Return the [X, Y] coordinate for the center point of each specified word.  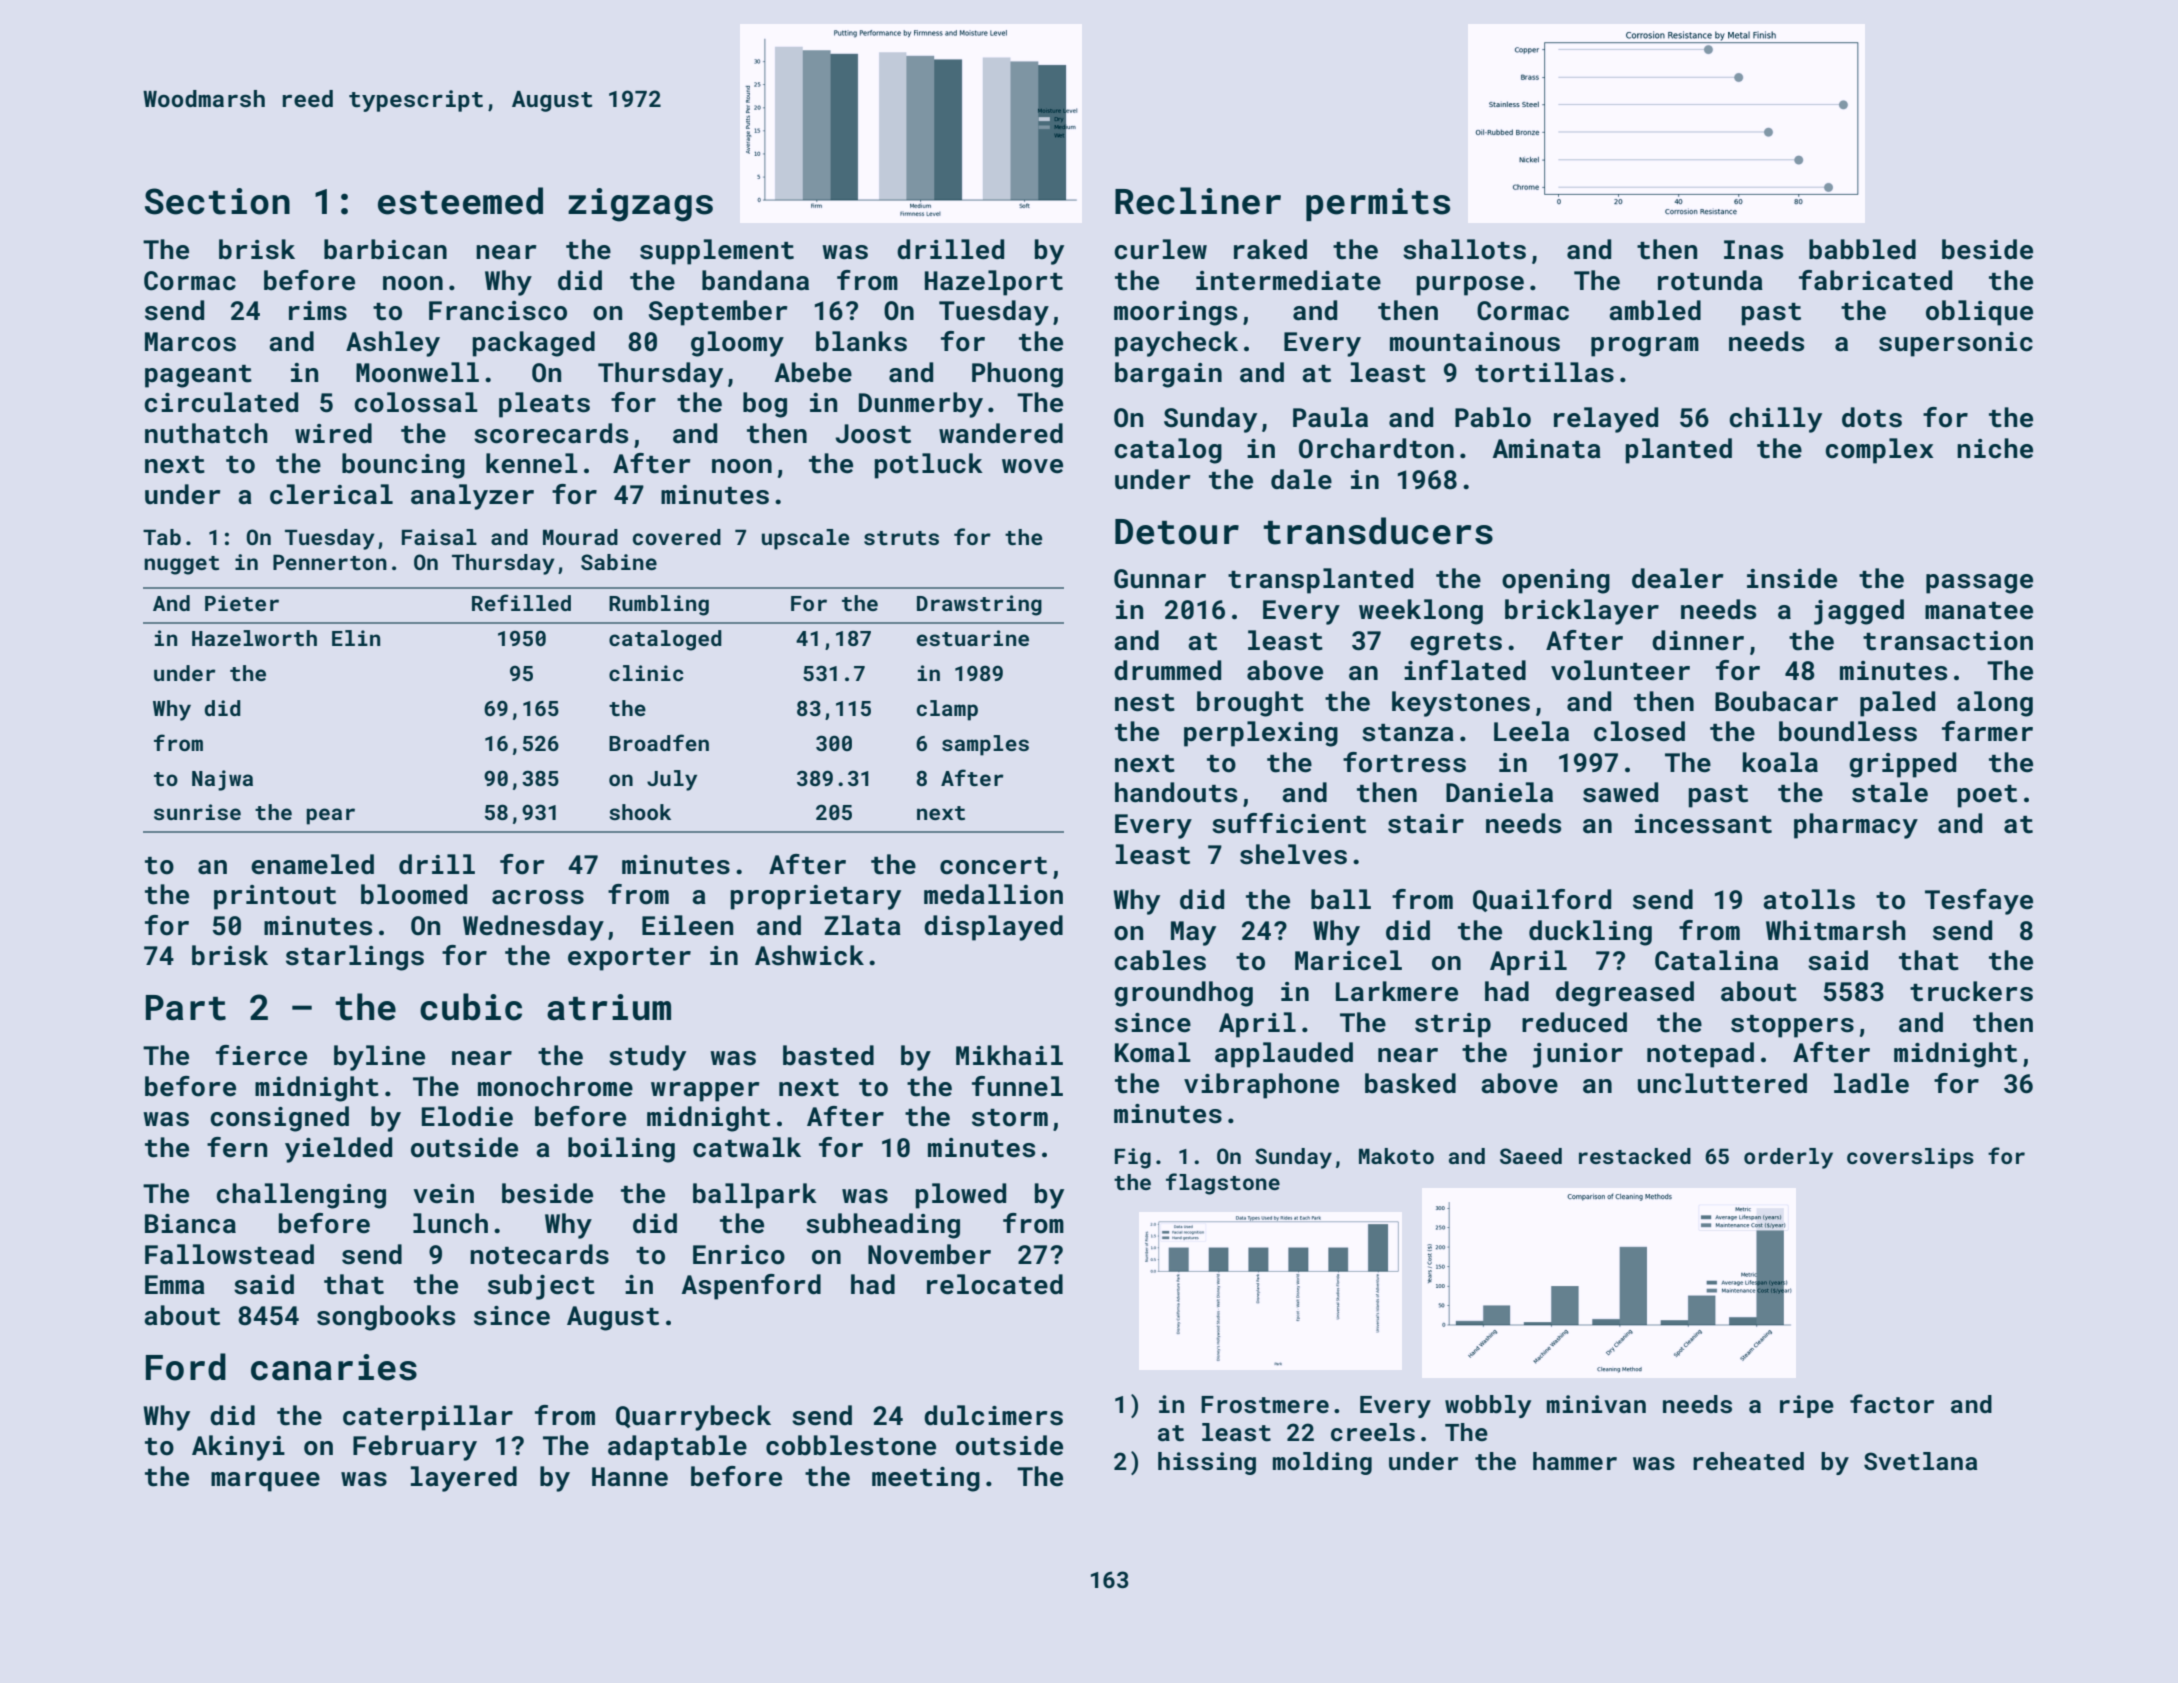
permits [1378, 204]
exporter [629, 959]
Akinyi [238, 1448]
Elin [356, 638]
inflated [1465, 670]
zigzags [640, 205]
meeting [926, 1479]
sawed [1620, 792]
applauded [1284, 1055]
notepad [1700, 1055]
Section [217, 201]
